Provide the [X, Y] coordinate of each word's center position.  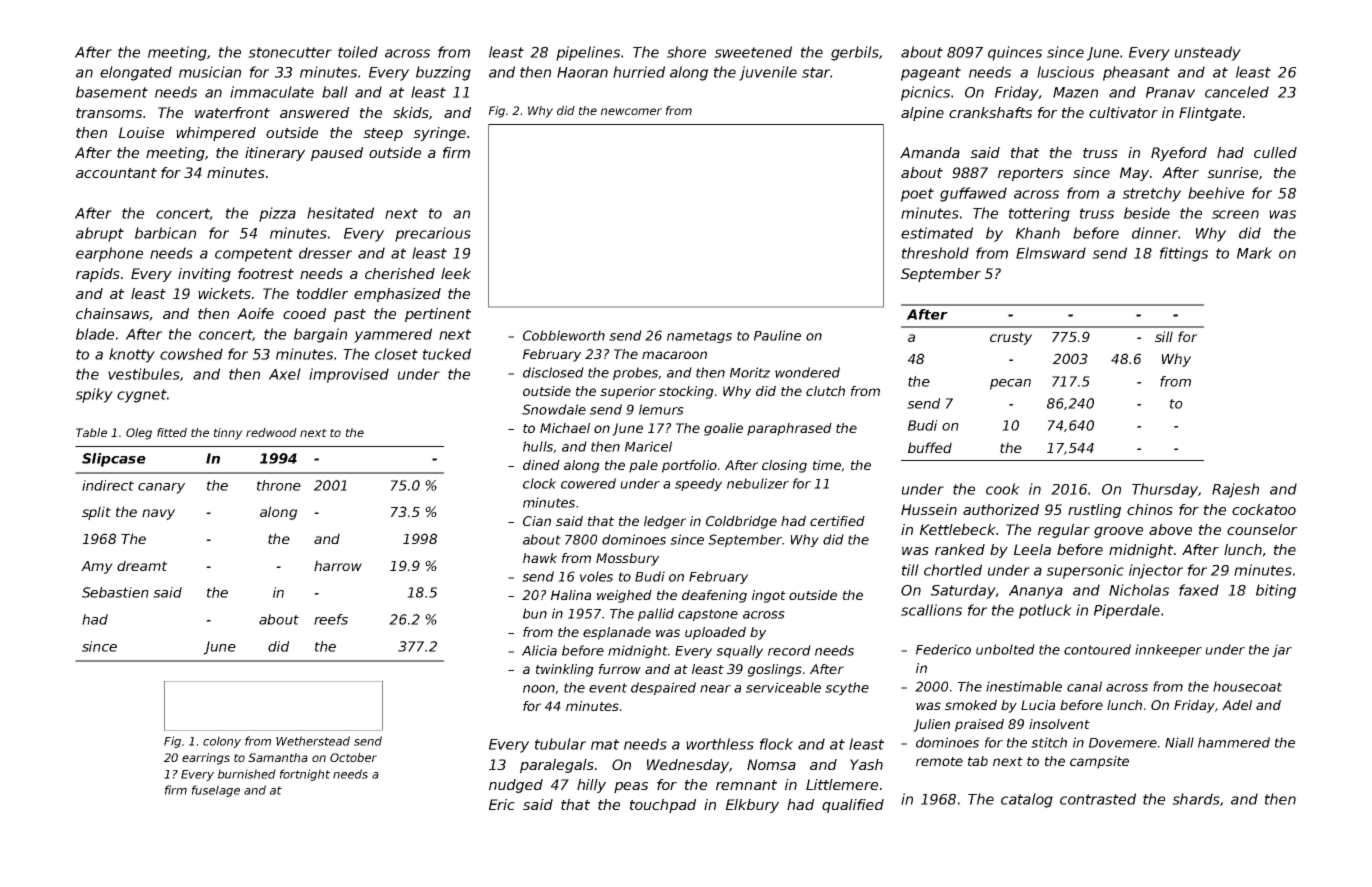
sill [1164, 336]
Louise [141, 132]
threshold [935, 253]
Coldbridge [741, 522]
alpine [922, 114]
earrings [206, 759]
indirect [108, 485]
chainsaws [112, 313]
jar [1282, 650]
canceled [1237, 92]
